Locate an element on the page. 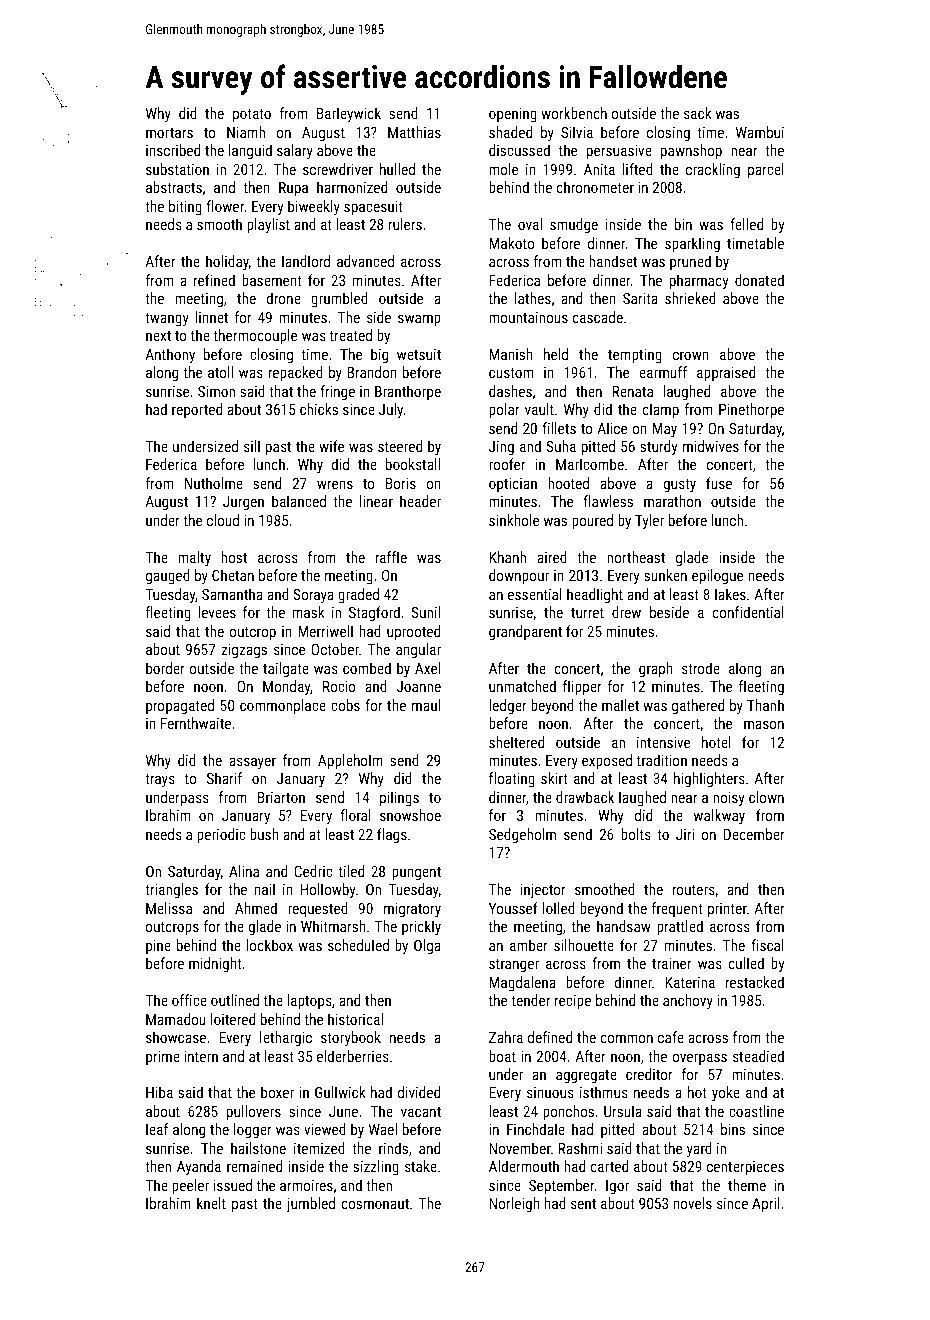 This page has width=930, height=1320. downpour is located at coordinates (519, 576).
